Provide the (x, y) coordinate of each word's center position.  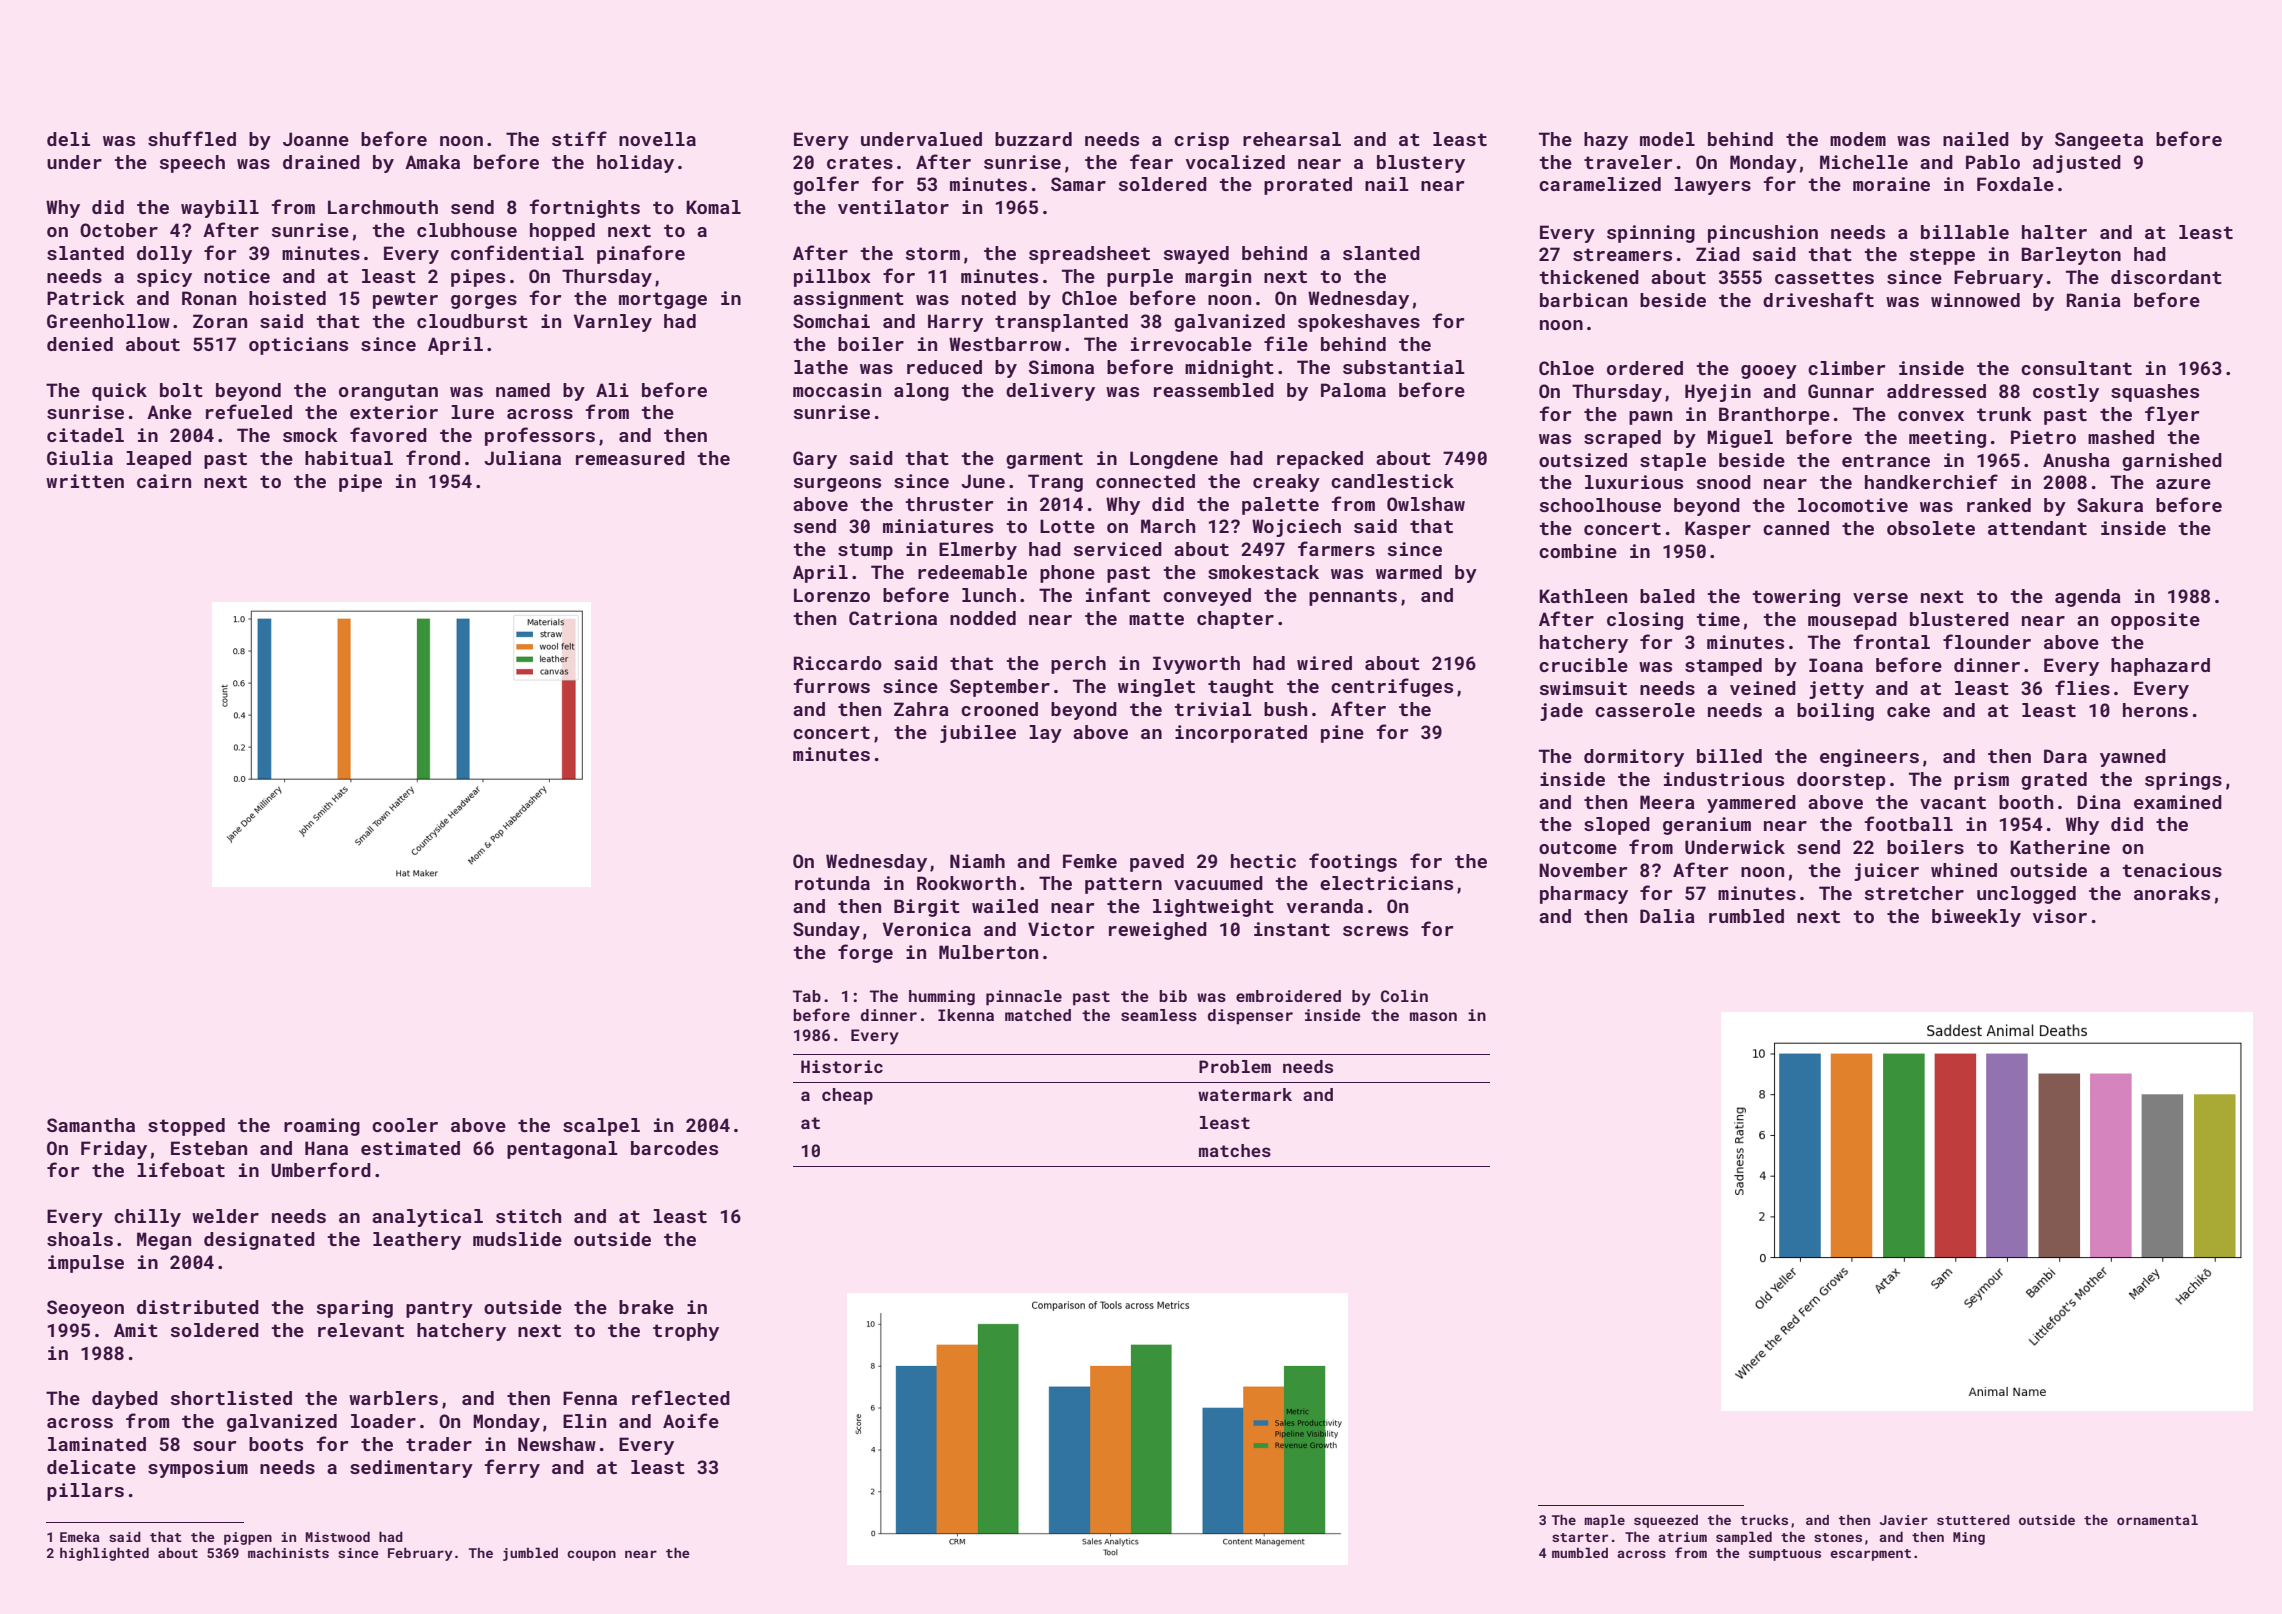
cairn (164, 481)
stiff (579, 138)
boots (276, 1444)
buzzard (1033, 139)
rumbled (1746, 916)
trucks (1764, 1519)
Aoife (691, 1420)
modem (1858, 139)
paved (1157, 863)
